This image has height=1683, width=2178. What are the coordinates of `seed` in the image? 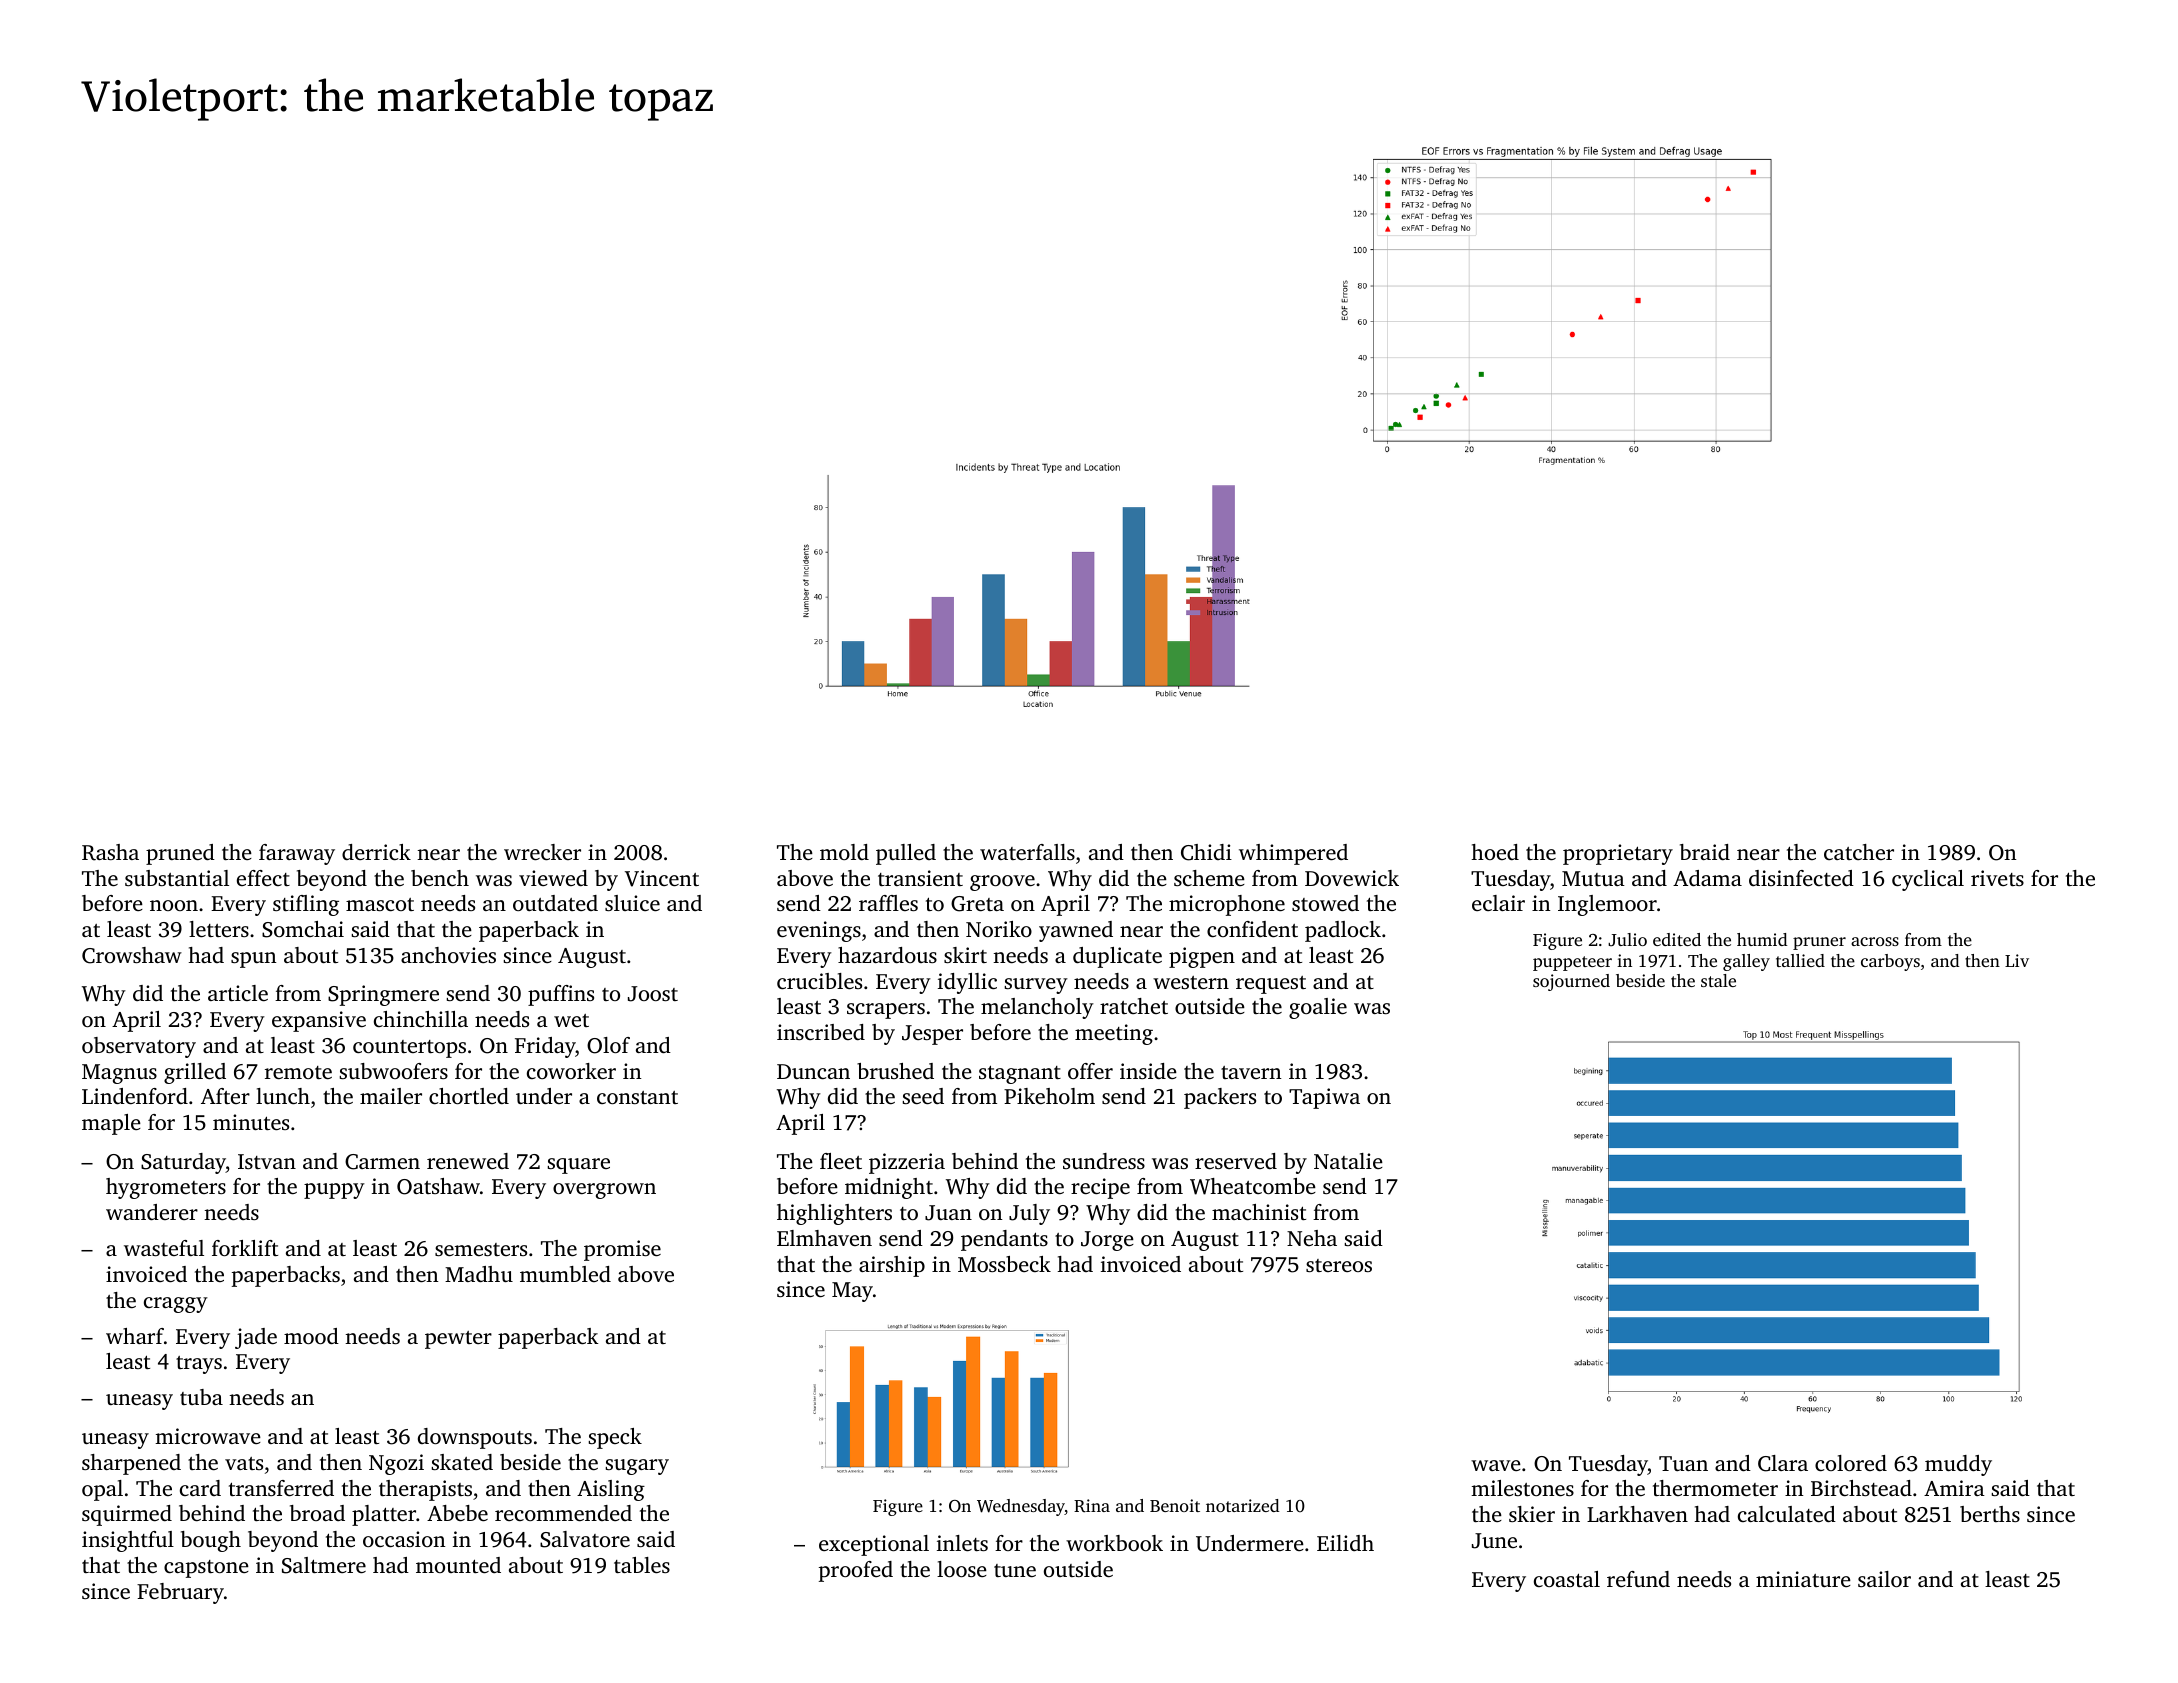 It's located at (923, 1096).
